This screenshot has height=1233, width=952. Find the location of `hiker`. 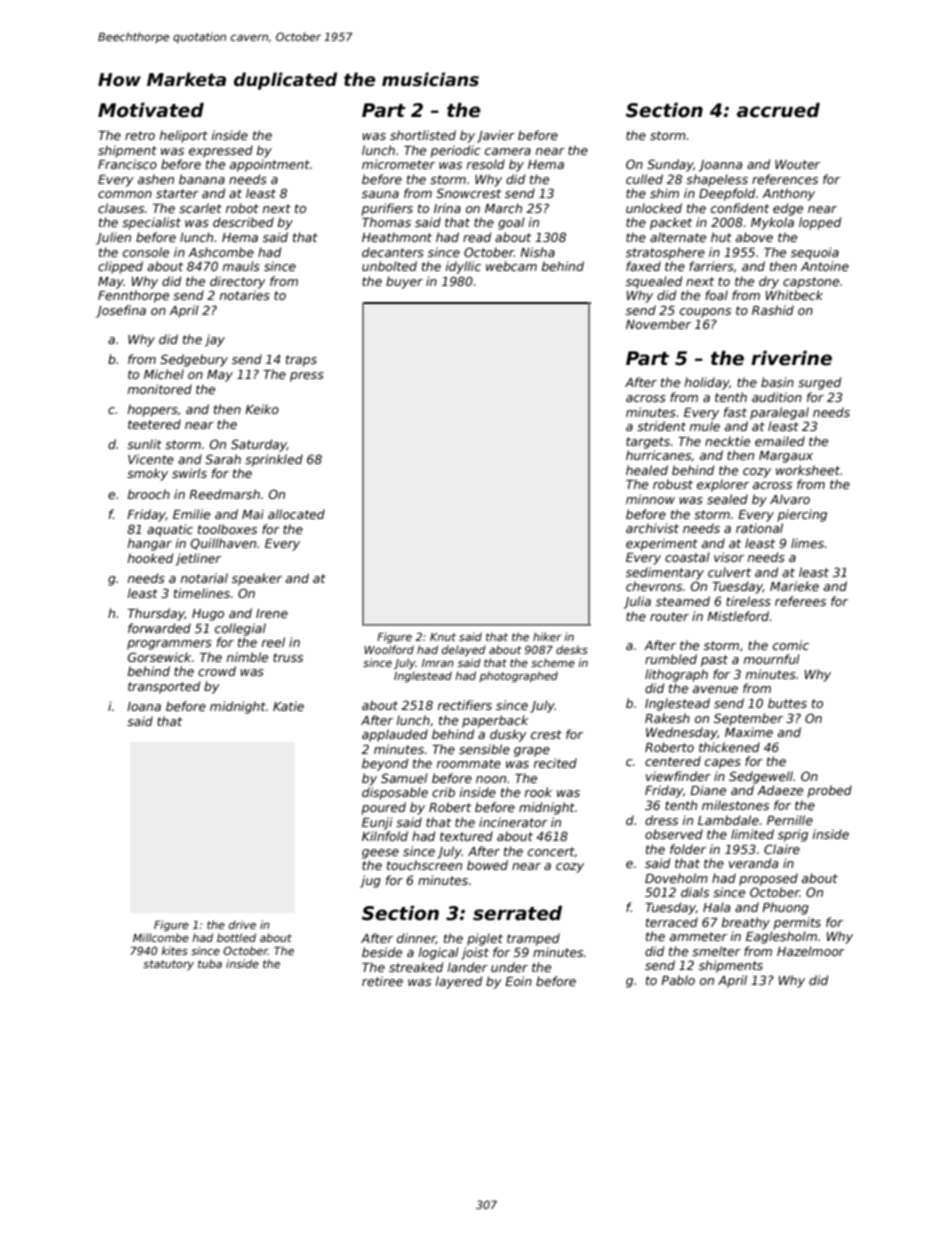

hiker is located at coordinates (547, 636).
